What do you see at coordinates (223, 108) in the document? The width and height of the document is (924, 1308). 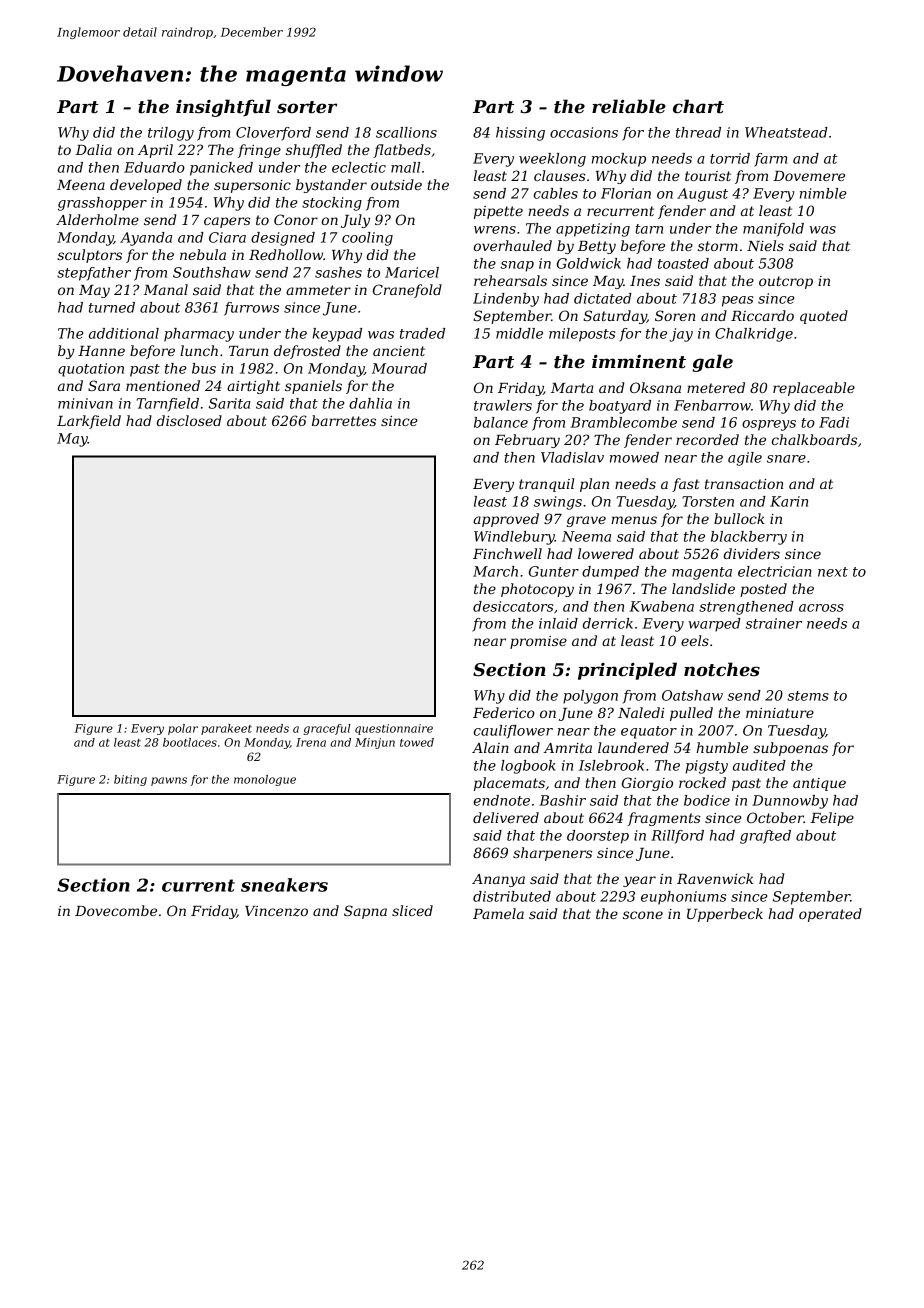 I see `insightful` at bounding box center [223, 108].
